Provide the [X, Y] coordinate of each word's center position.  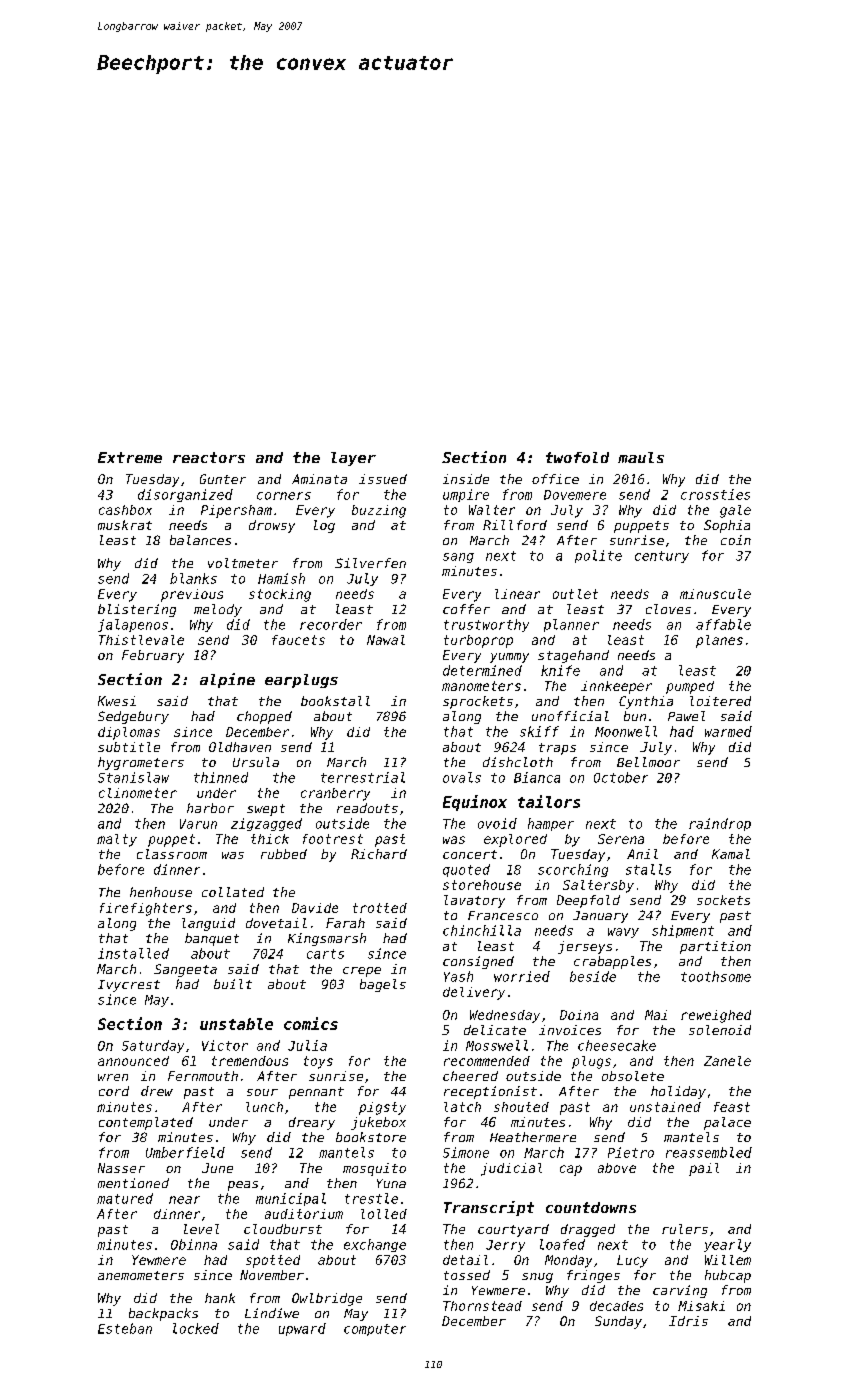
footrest [333, 839]
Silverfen [370, 563]
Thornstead [482, 1306]
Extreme [130, 457]
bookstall [335, 701]
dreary [312, 1123]
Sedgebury [133, 717]
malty [117, 840]
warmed [728, 731]
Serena [621, 839]
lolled [384, 1214]
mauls [641, 457]
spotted [273, 1261]
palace [727, 1123]
